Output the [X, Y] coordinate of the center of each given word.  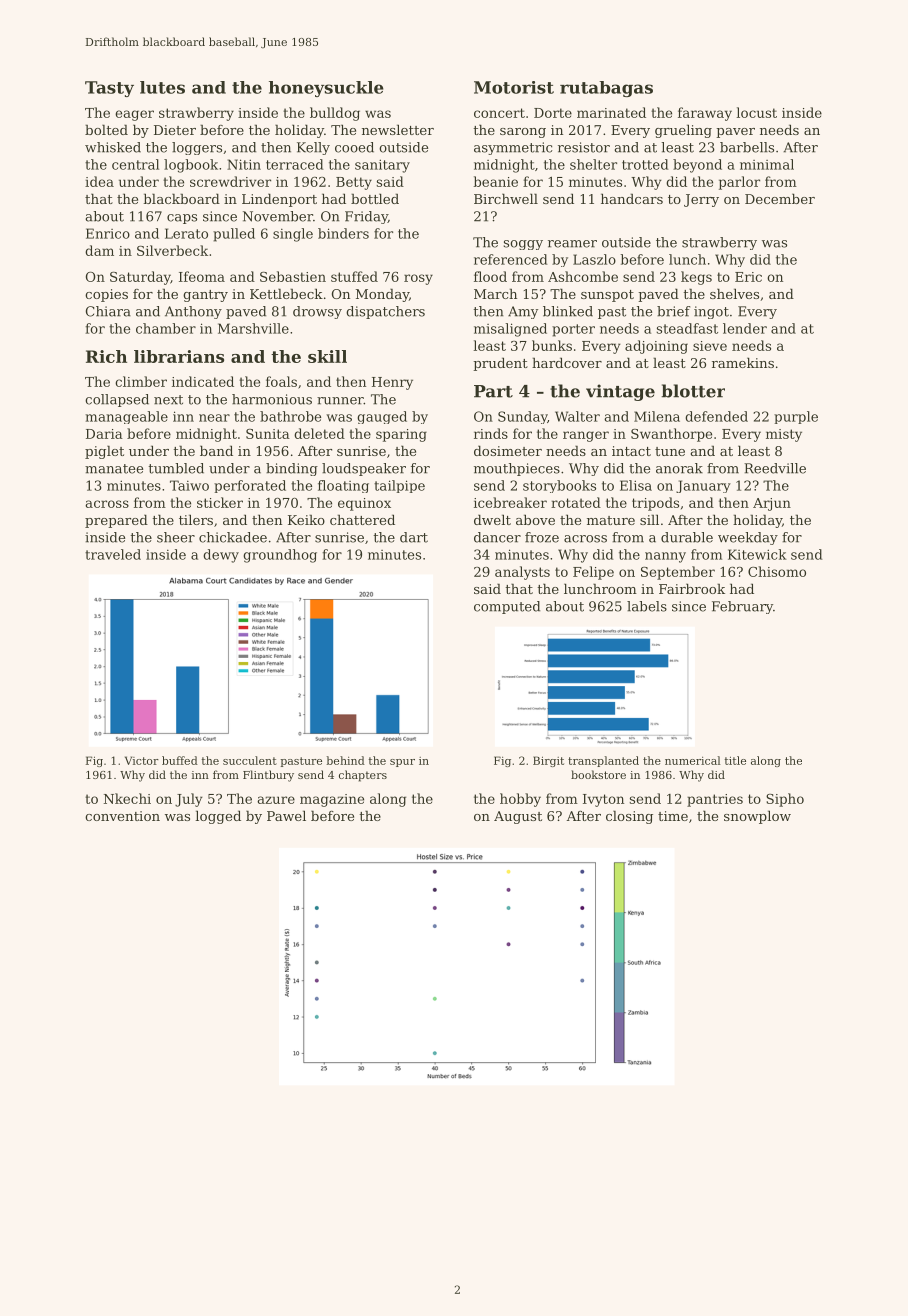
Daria [104, 434]
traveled [113, 554]
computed [507, 607]
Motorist [514, 87]
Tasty [109, 89]
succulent [250, 760]
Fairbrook [692, 588]
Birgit [548, 761]
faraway [705, 114]
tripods [655, 504]
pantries [715, 800]
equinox [364, 504]
